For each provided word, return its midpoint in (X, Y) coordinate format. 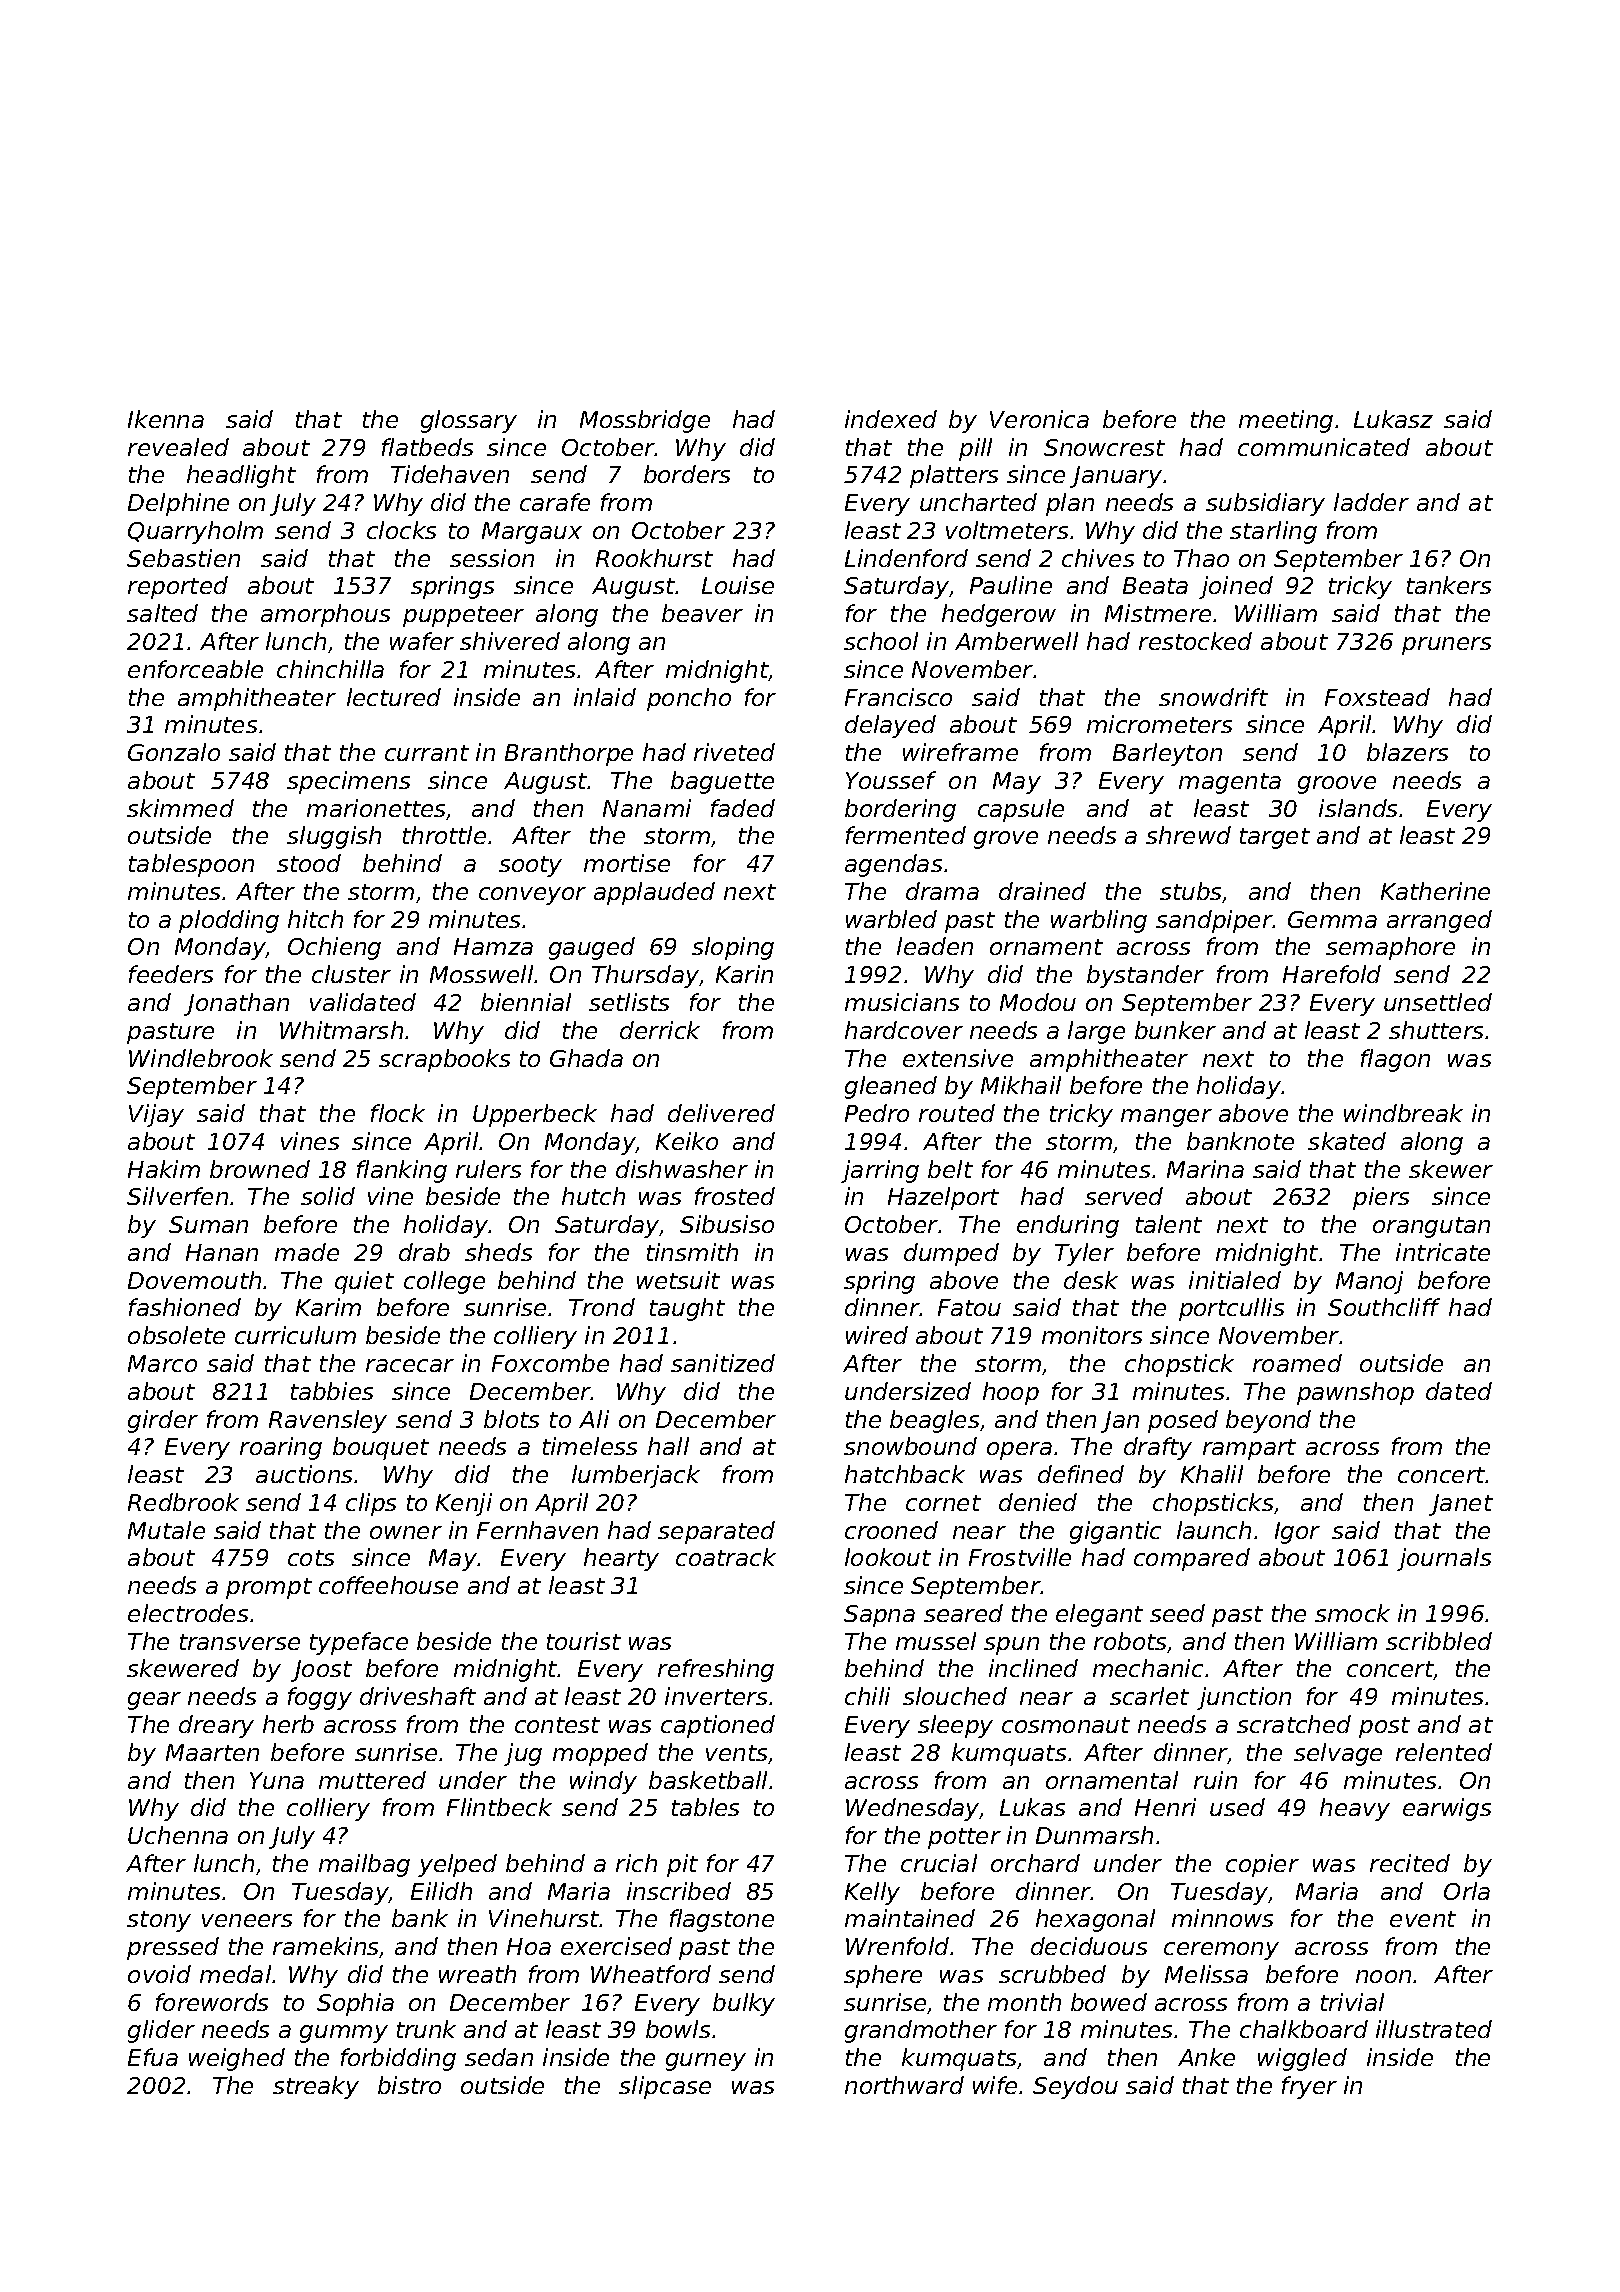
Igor (1297, 1533)
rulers (488, 1169)
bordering (900, 810)
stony (159, 1921)
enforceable (195, 669)
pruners (1446, 646)
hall (668, 1446)
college (444, 1282)
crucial (939, 1863)
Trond (602, 1307)
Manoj (1369, 1282)
